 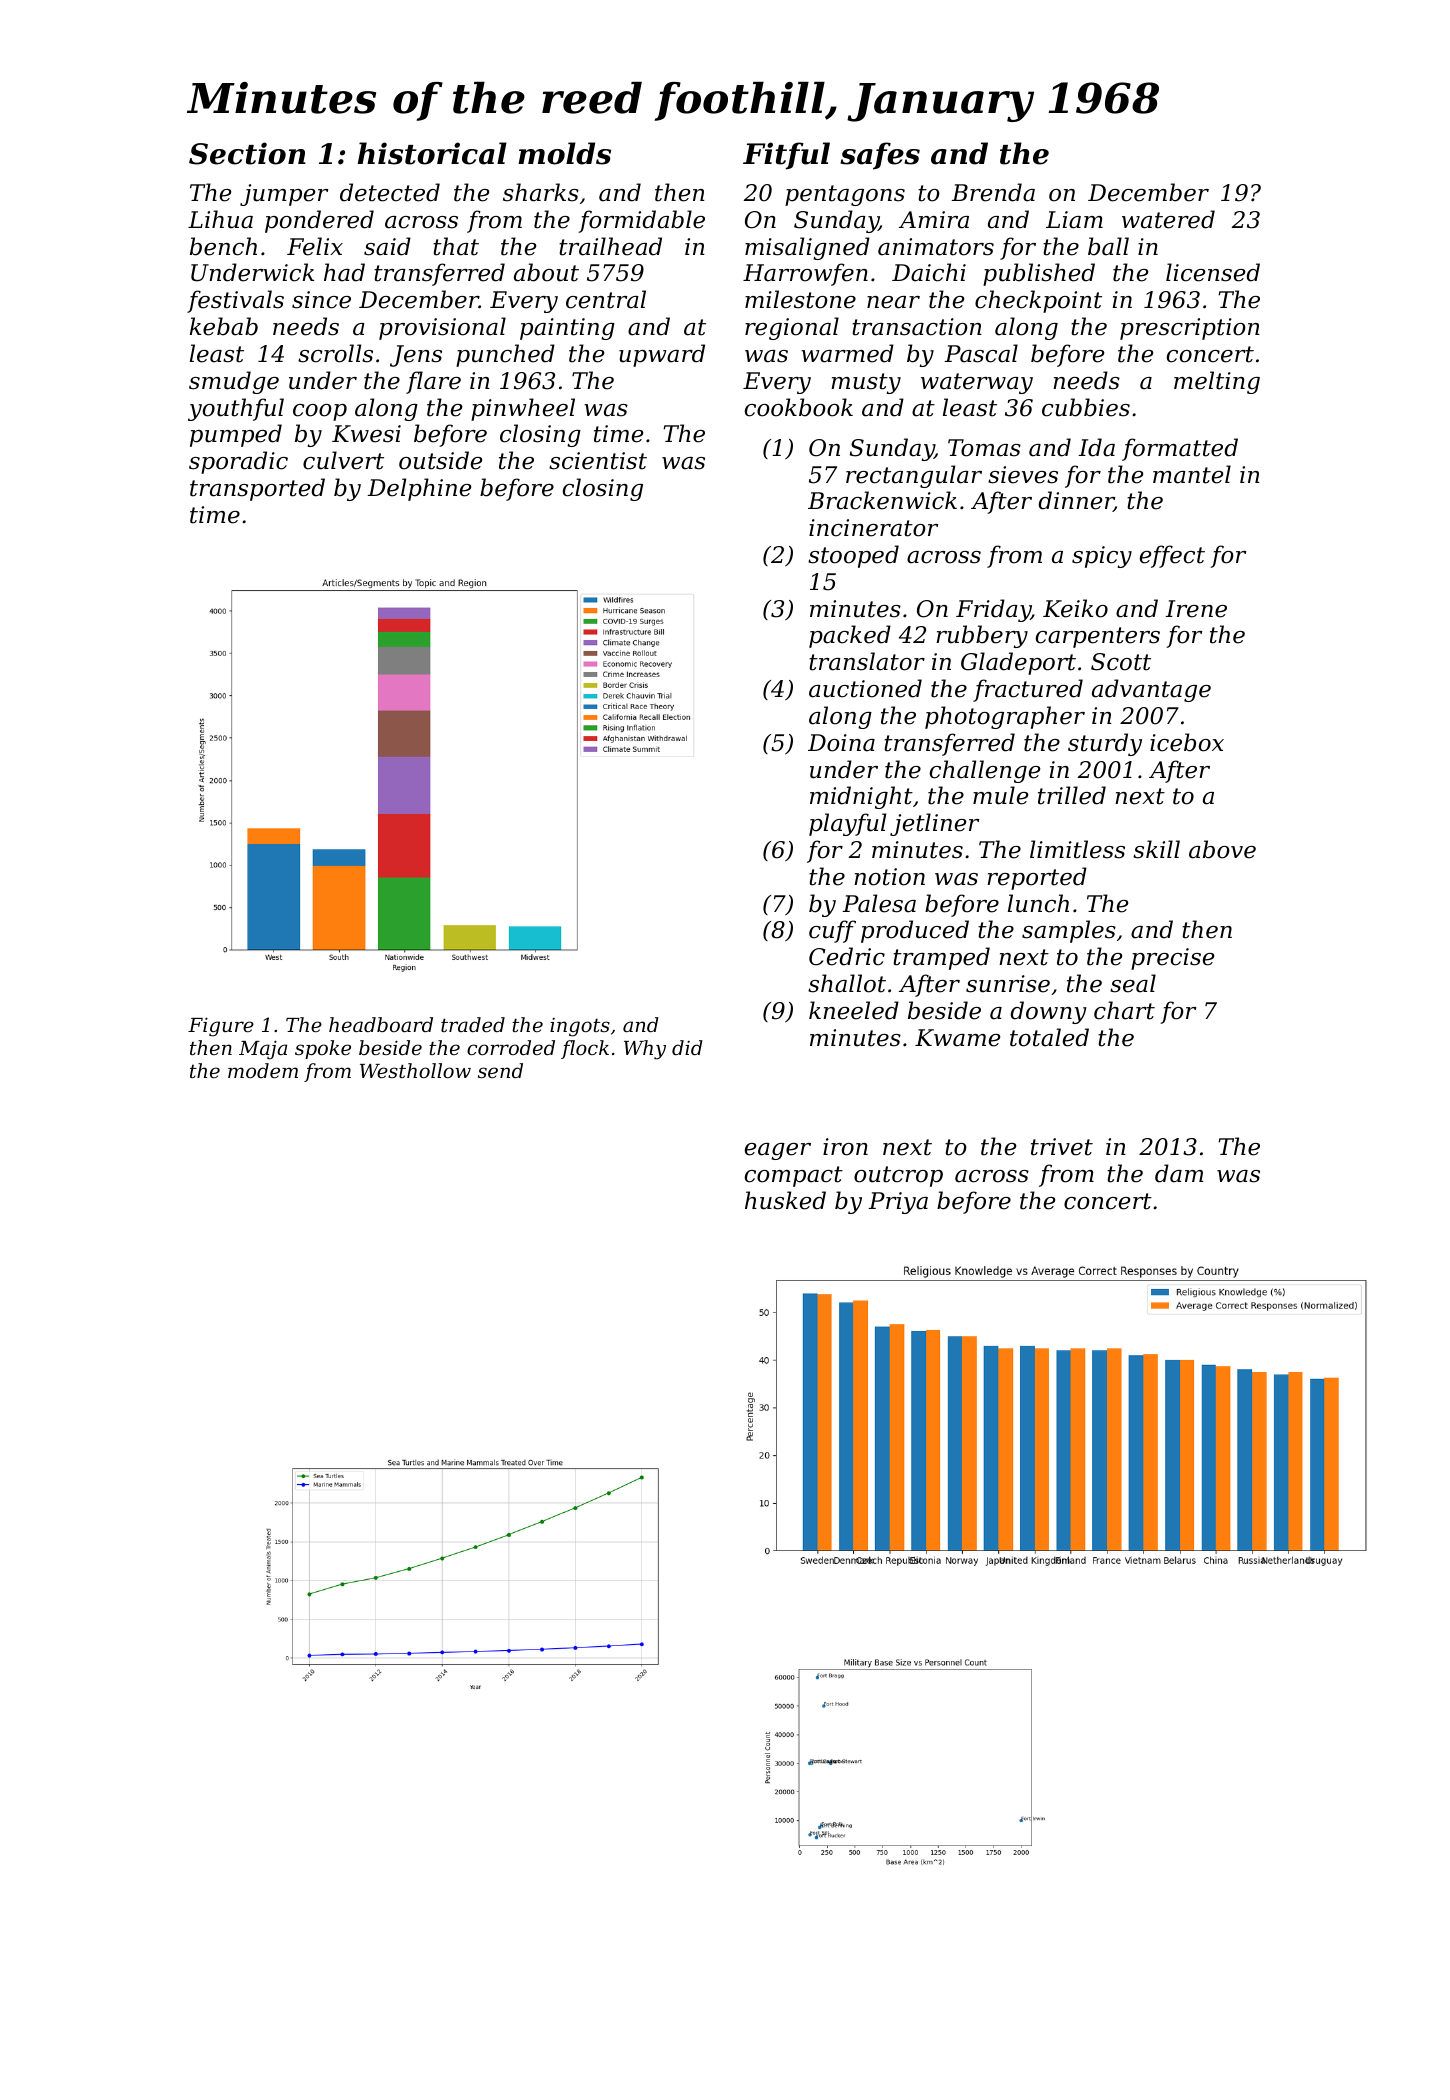 What do you see at coordinates (263, 1070) in the screenshot?
I see `modem` at bounding box center [263, 1070].
